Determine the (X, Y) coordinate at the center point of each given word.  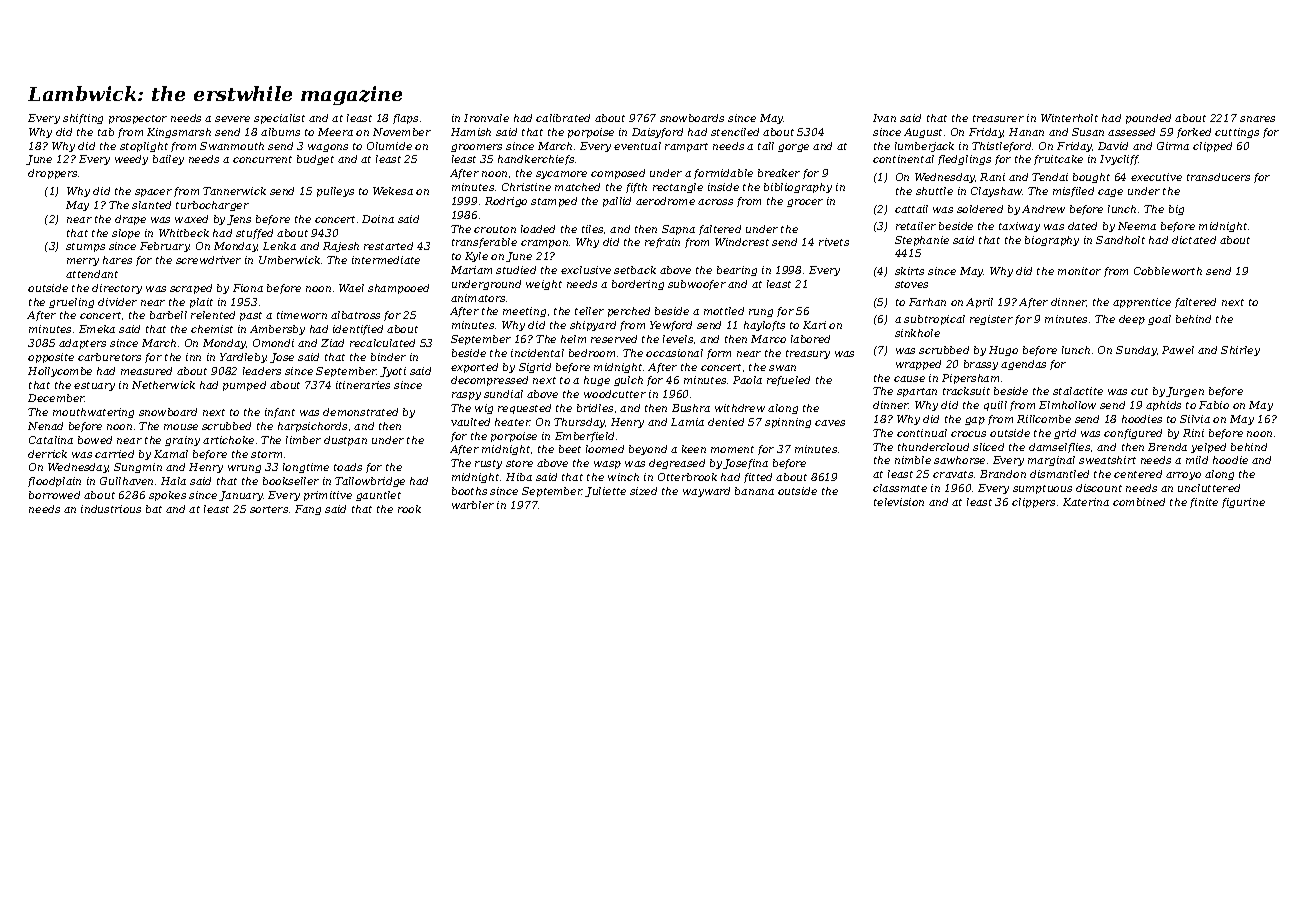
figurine (1243, 503)
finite (1204, 503)
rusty (488, 464)
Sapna (678, 230)
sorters (269, 509)
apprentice (1142, 303)
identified (358, 330)
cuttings (1237, 133)
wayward (706, 492)
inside (723, 187)
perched (629, 312)
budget (315, 160)
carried (114, 454)
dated (1082, 226)
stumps (85, 247)
